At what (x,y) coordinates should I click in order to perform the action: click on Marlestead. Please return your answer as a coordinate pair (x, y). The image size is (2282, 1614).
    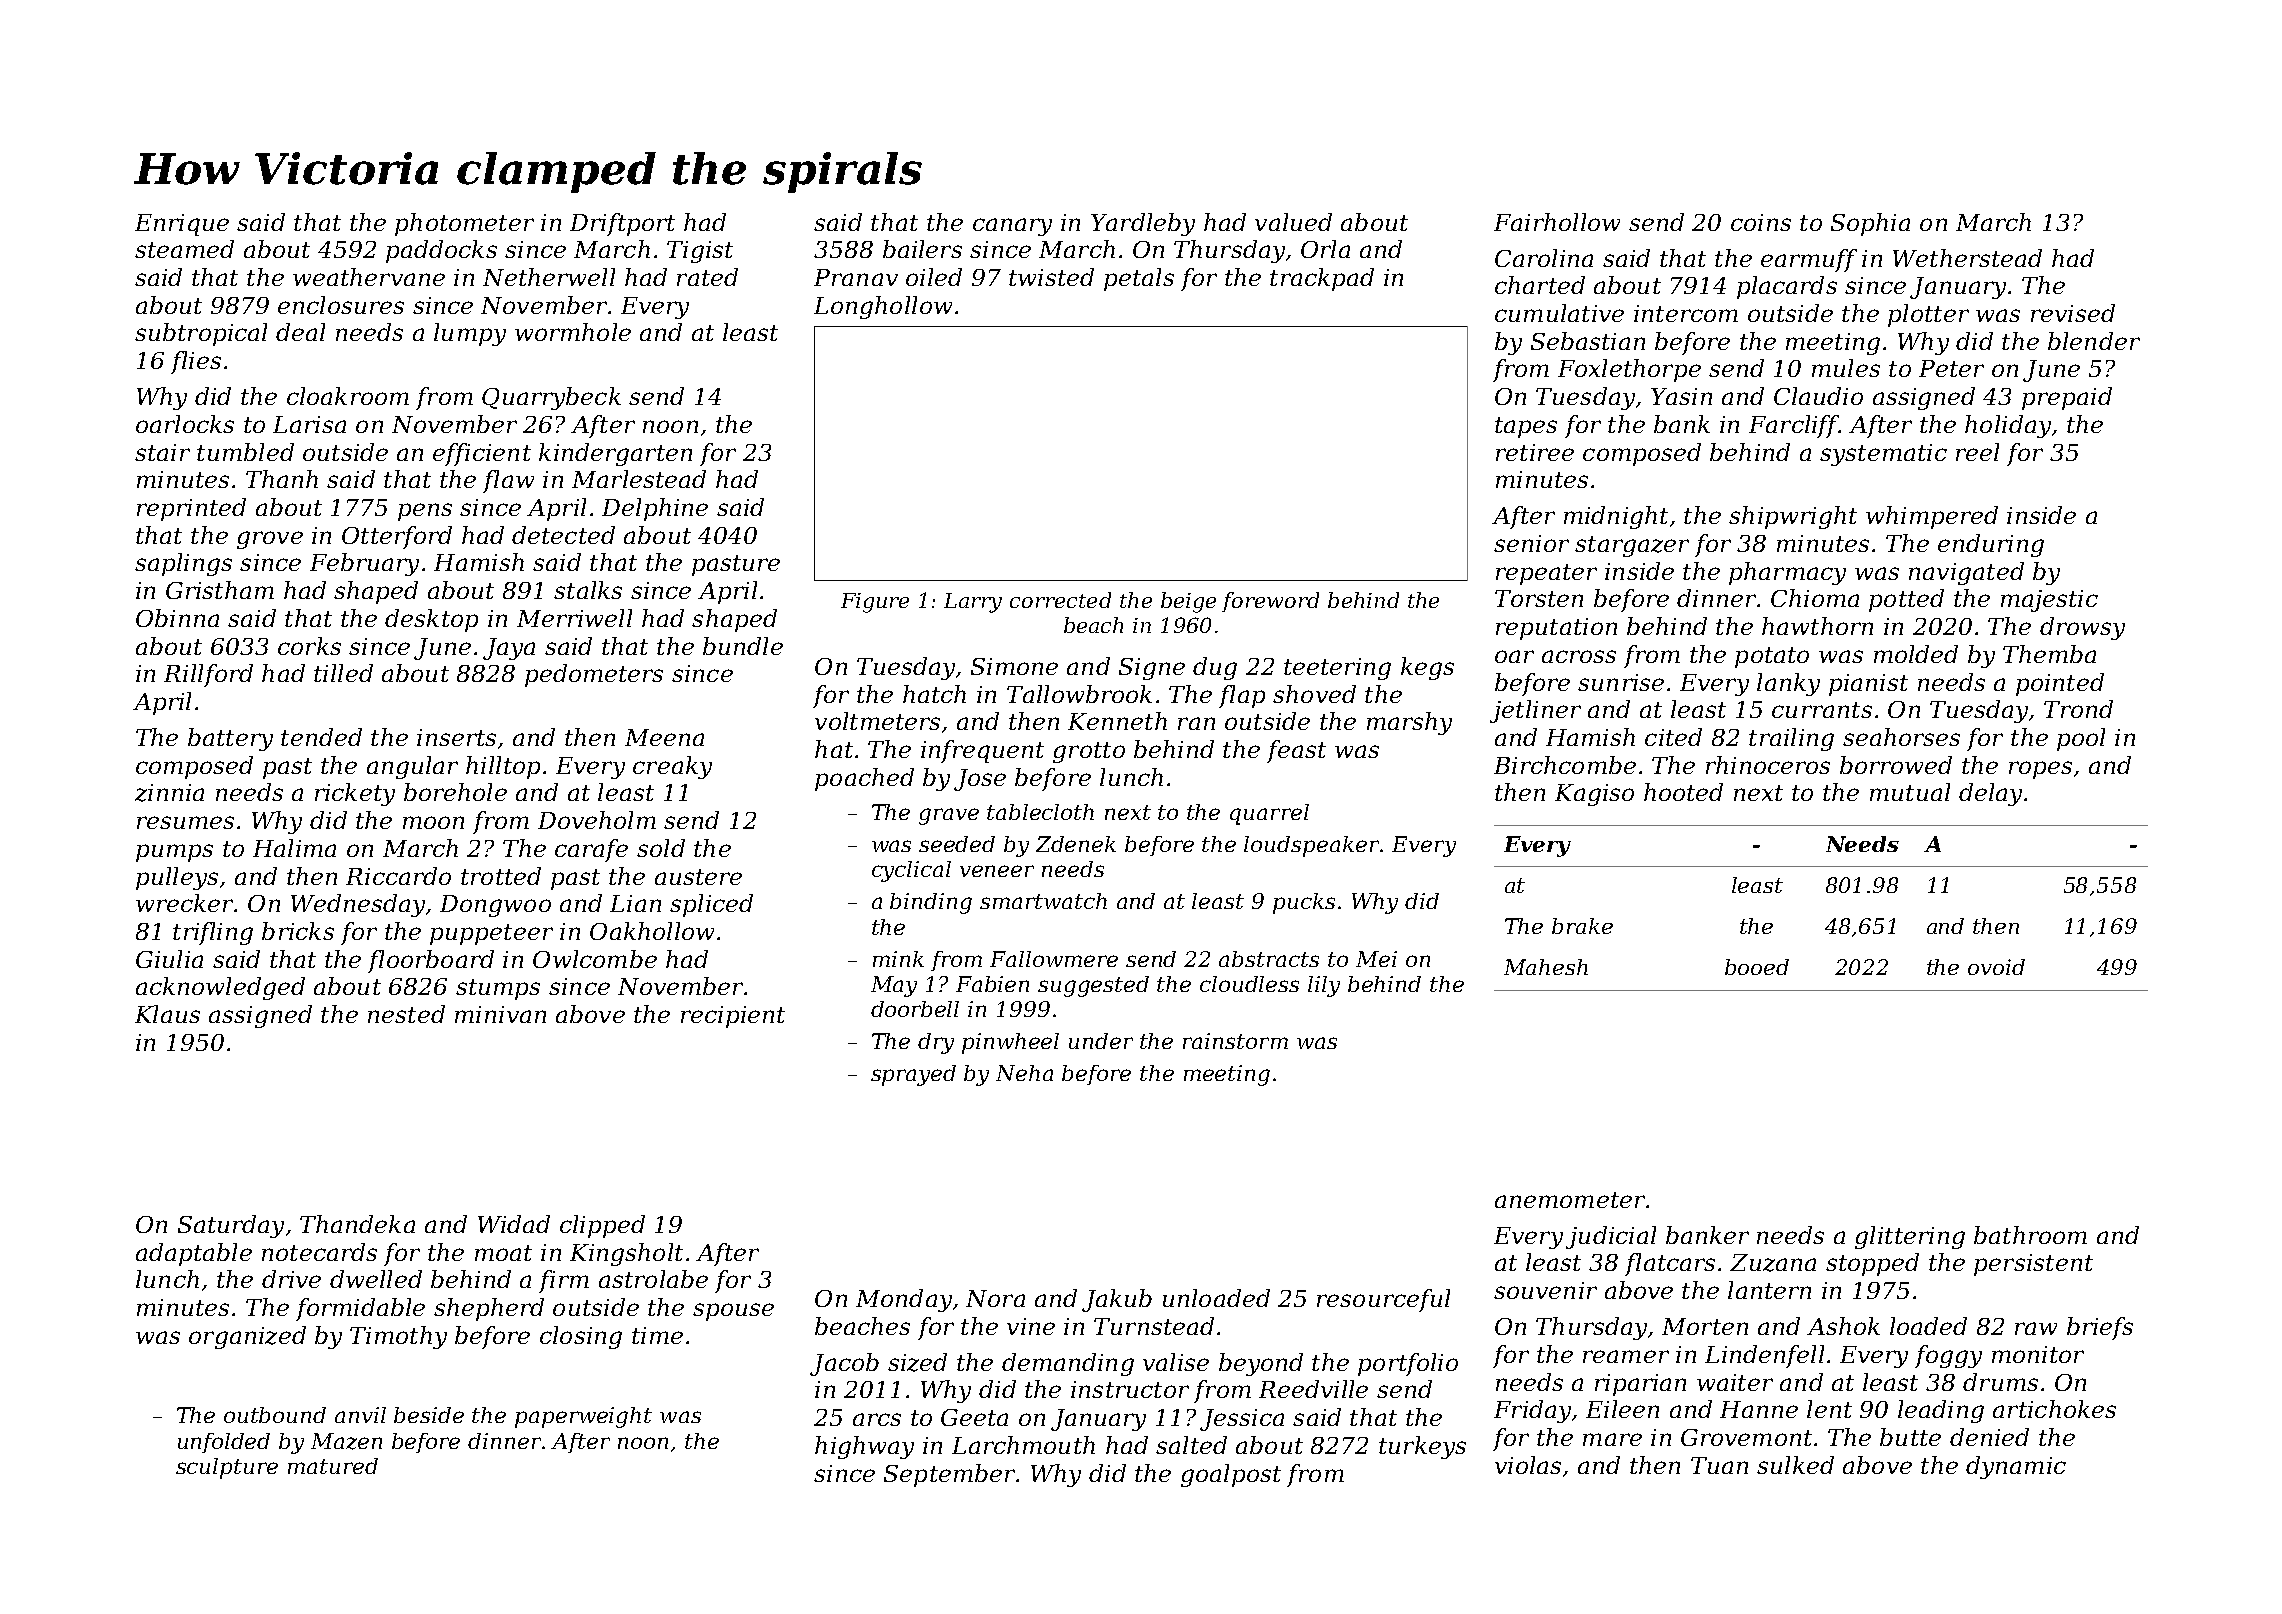
    Looking at the image, I should click on (639, 479).
